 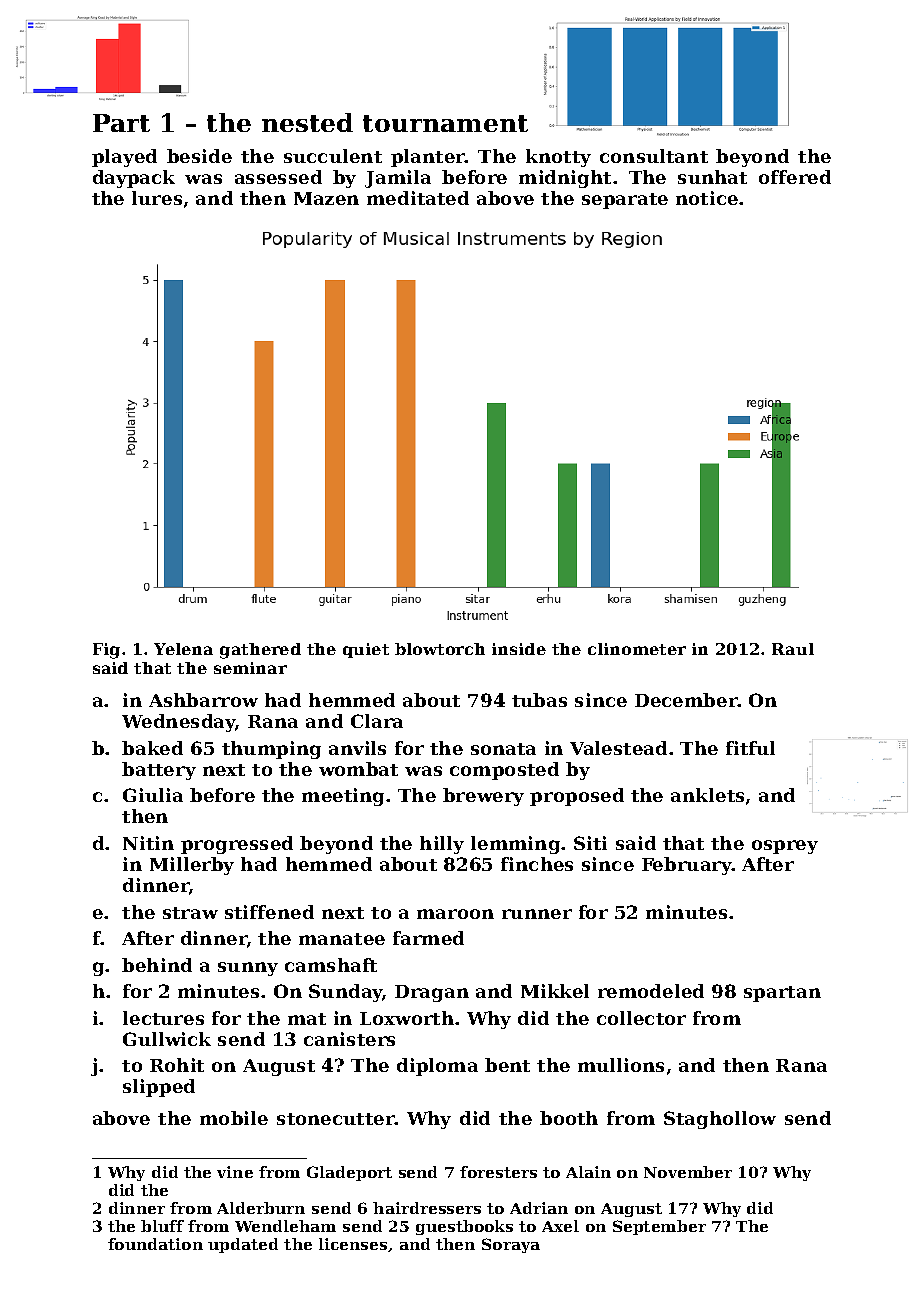 I want to click on separate, so click(x=625, y=201).
